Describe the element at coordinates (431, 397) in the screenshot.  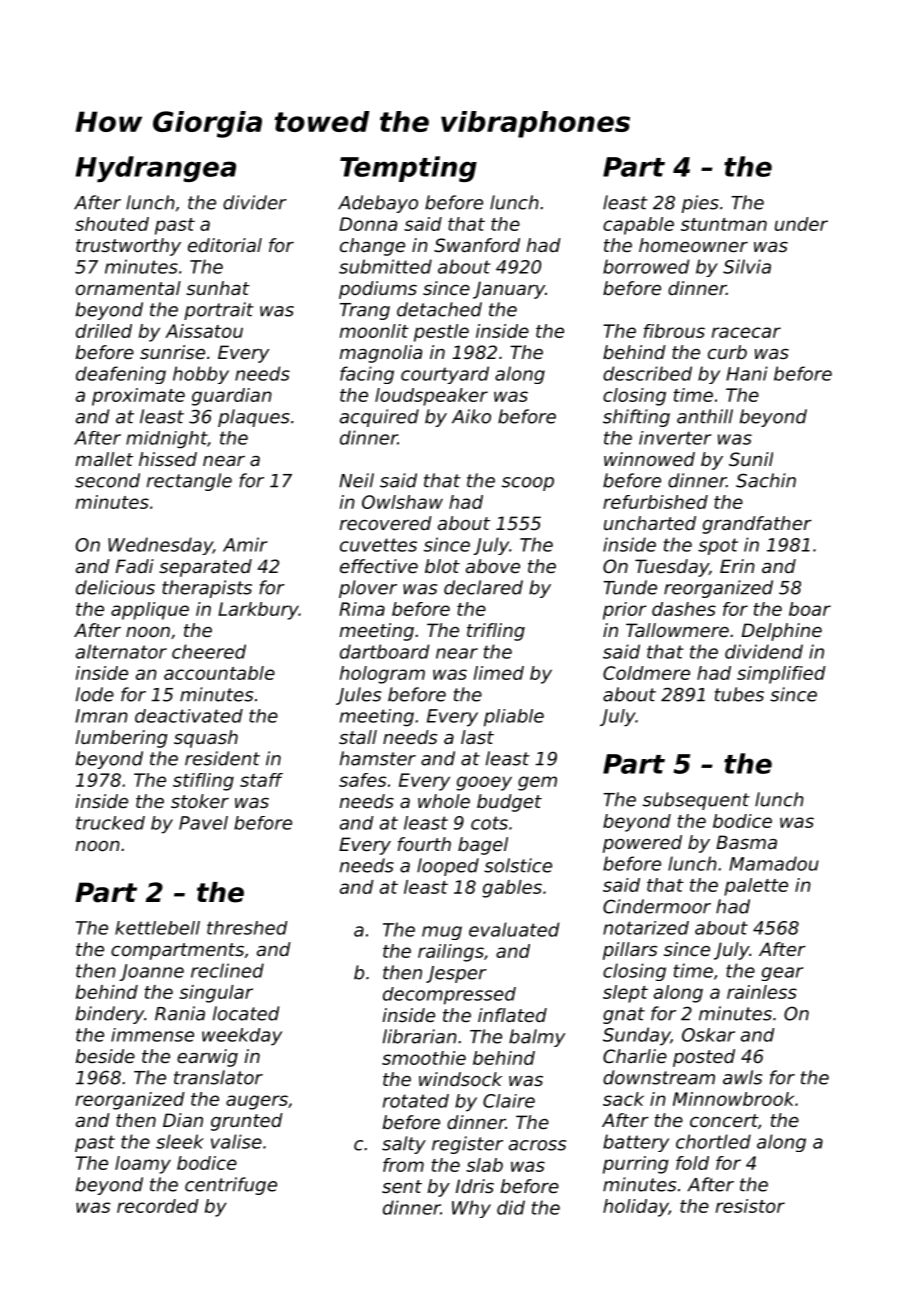
I see `loudspeaker` at that location.
